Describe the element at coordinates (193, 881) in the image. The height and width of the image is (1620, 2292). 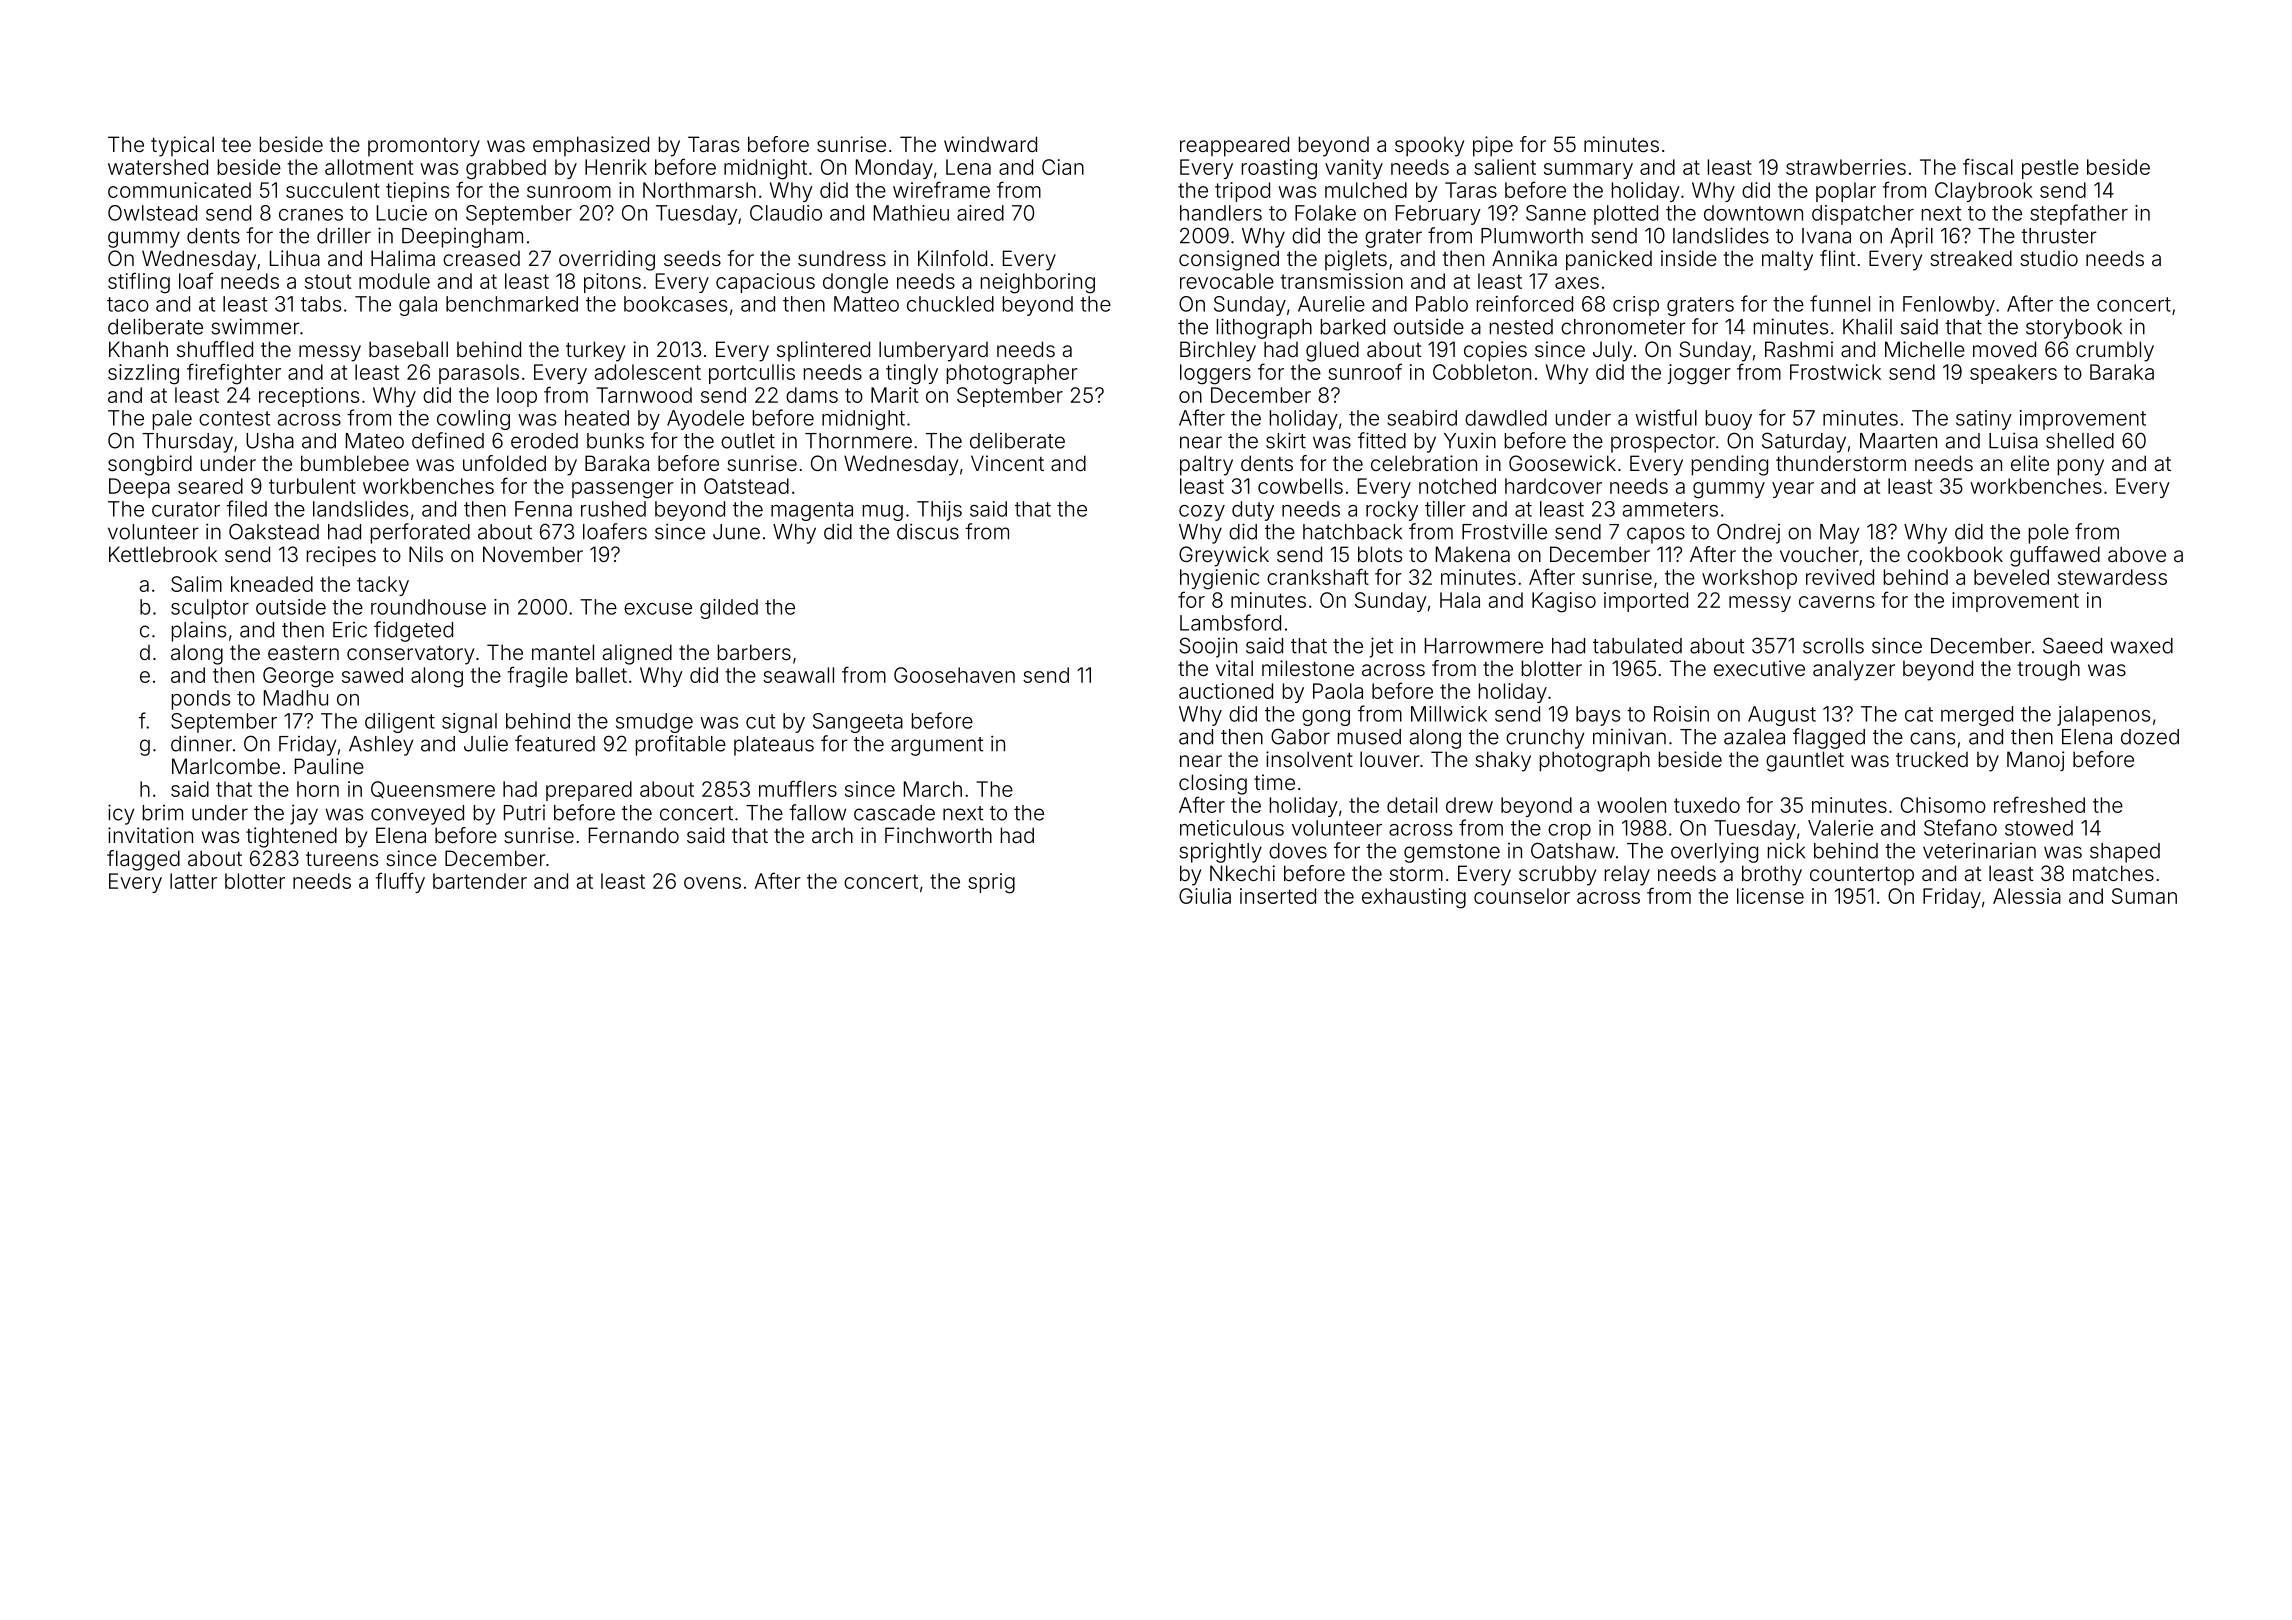
I see `latter` at that location.
